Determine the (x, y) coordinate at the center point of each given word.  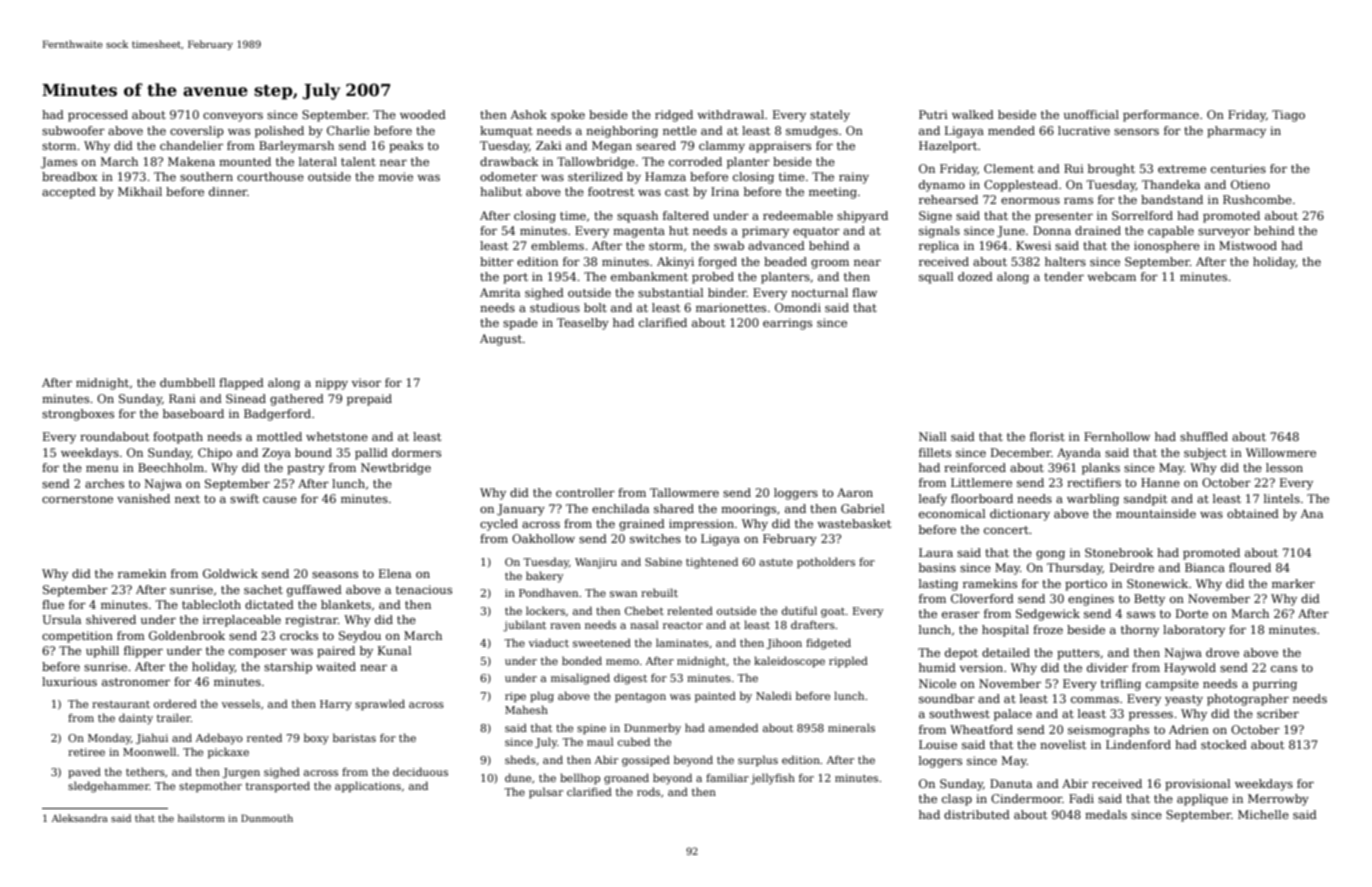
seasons (335, 575)
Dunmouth (267, 818)
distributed (977, 814)
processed (98, 116)
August (501, 340)
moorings (748, 510)
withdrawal (730, 114)
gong (1050, 555)
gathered (297, 400)
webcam (1111, 276)
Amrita (500, 292)
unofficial (1091, 114)
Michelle (1263, 814)
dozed (975, 276)
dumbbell (187, 382)
